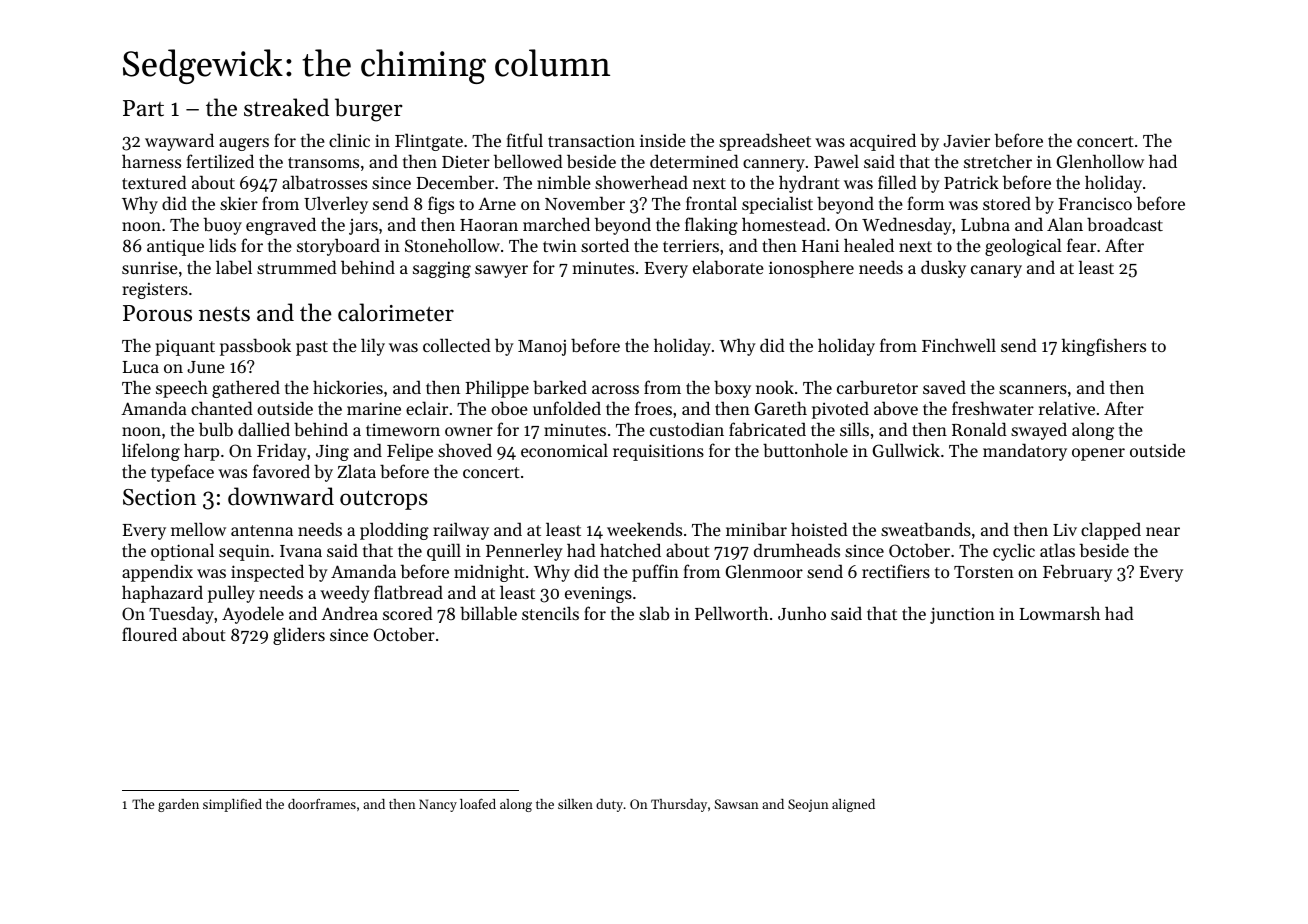 This page has height=924, width=1308. Describe the element at coordinates (369, 110) in the page. I see `burger` at that location.
